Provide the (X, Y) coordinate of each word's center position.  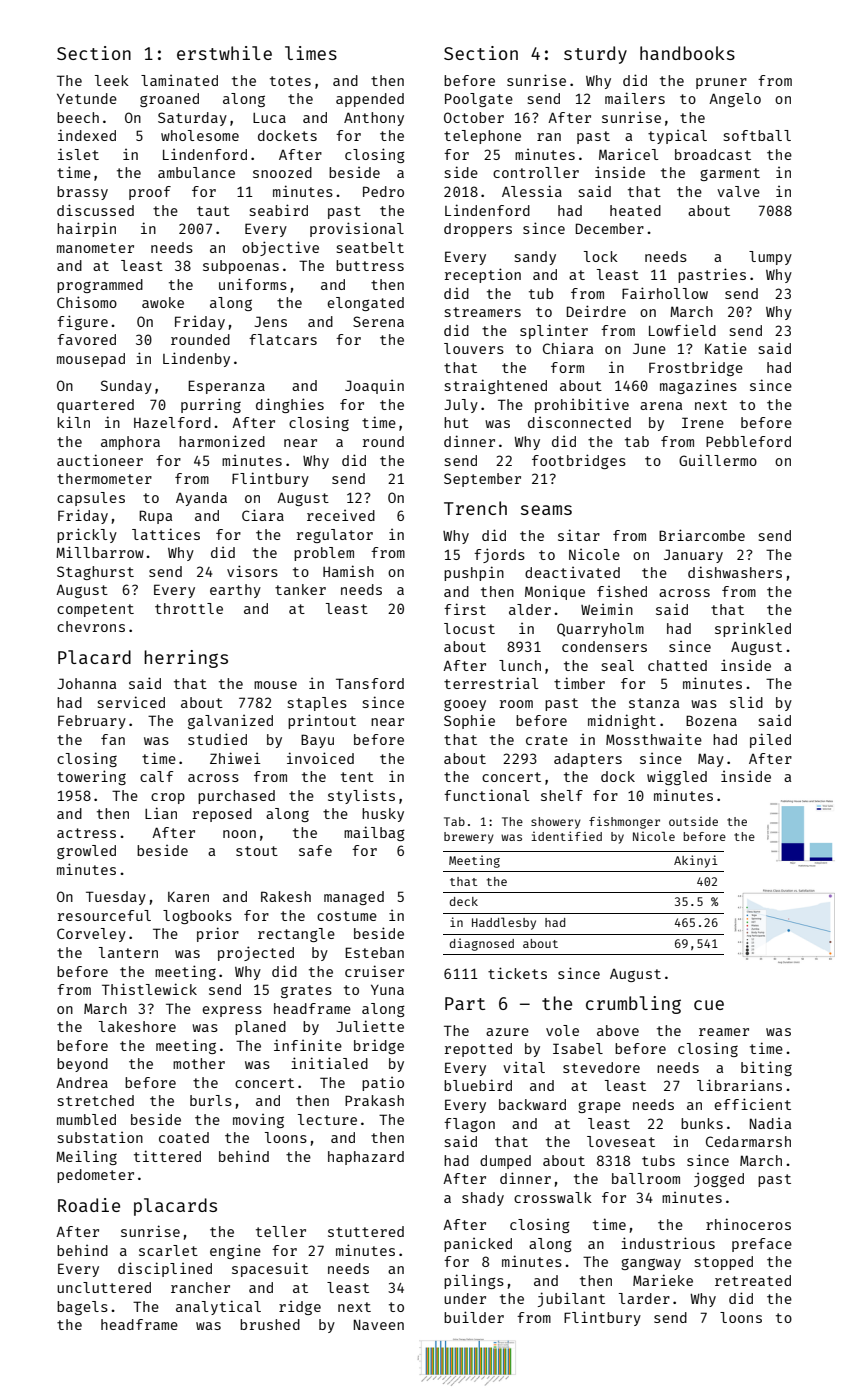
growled (86, 852)
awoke (163, 302)
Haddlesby (504, 923)
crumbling (633, 1005)
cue (709, 1005)
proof (150, 193)
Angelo (735, 100)
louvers (474, 348)
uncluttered (104, 1287)
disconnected (579, 422)
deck (464, 901)
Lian (161, 813)
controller (536, 172)
